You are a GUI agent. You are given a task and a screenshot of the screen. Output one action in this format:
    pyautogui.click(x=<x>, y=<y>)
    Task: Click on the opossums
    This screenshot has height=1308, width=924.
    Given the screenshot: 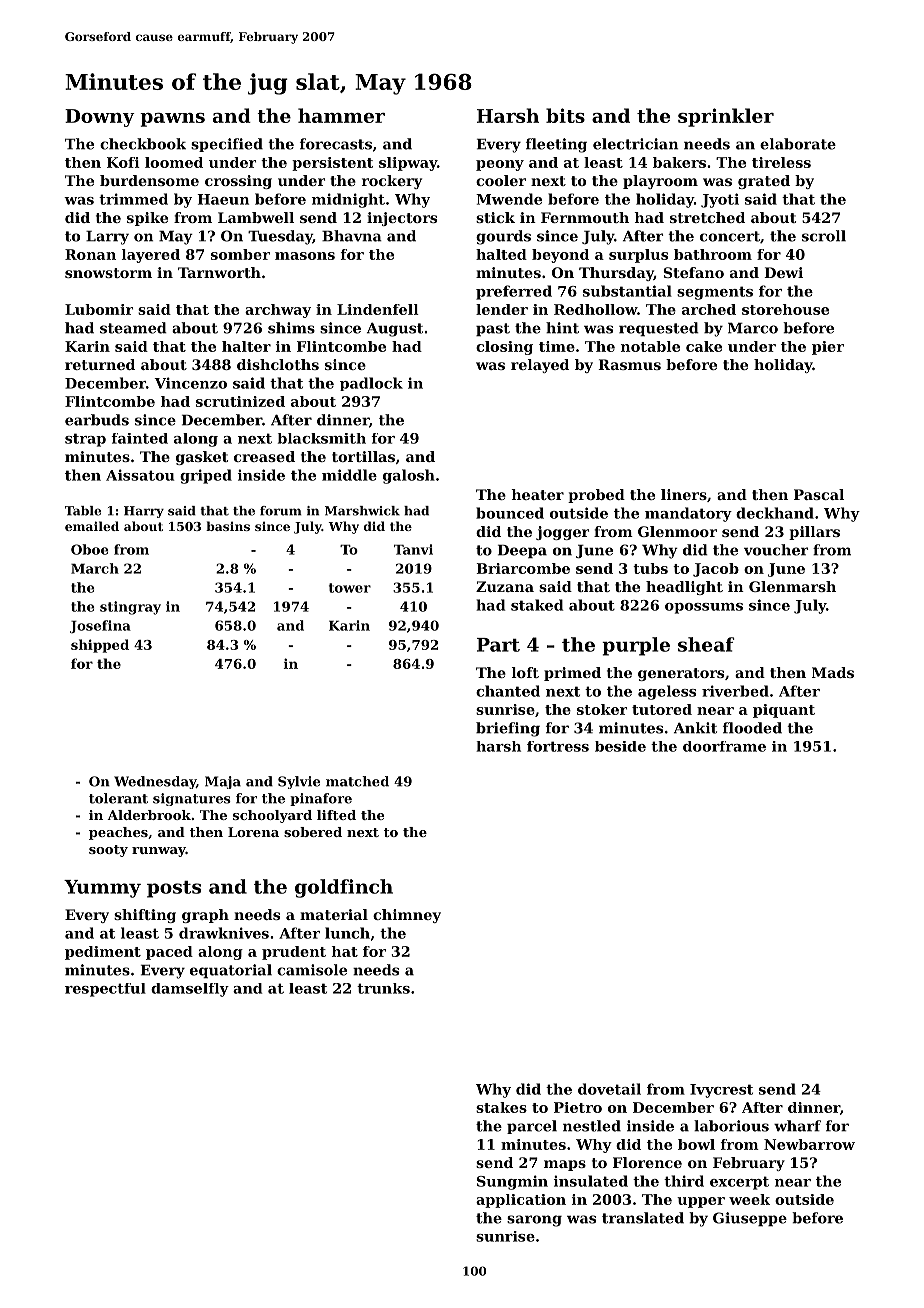 What is the action you would take?
    pyautogui.click(x=704, y=608)
